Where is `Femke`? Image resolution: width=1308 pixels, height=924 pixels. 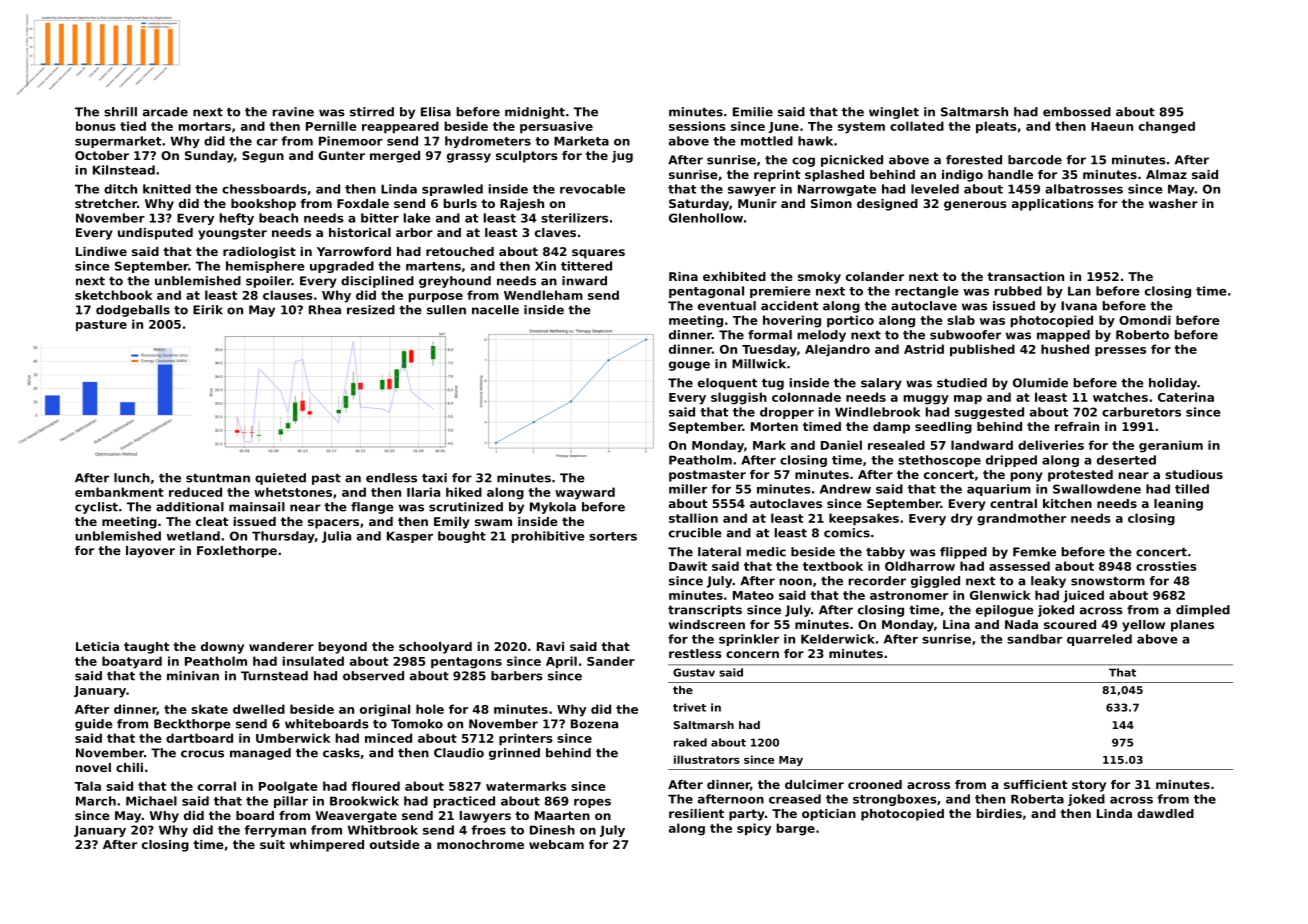
Femke is located at coordinates (1034, 552).
